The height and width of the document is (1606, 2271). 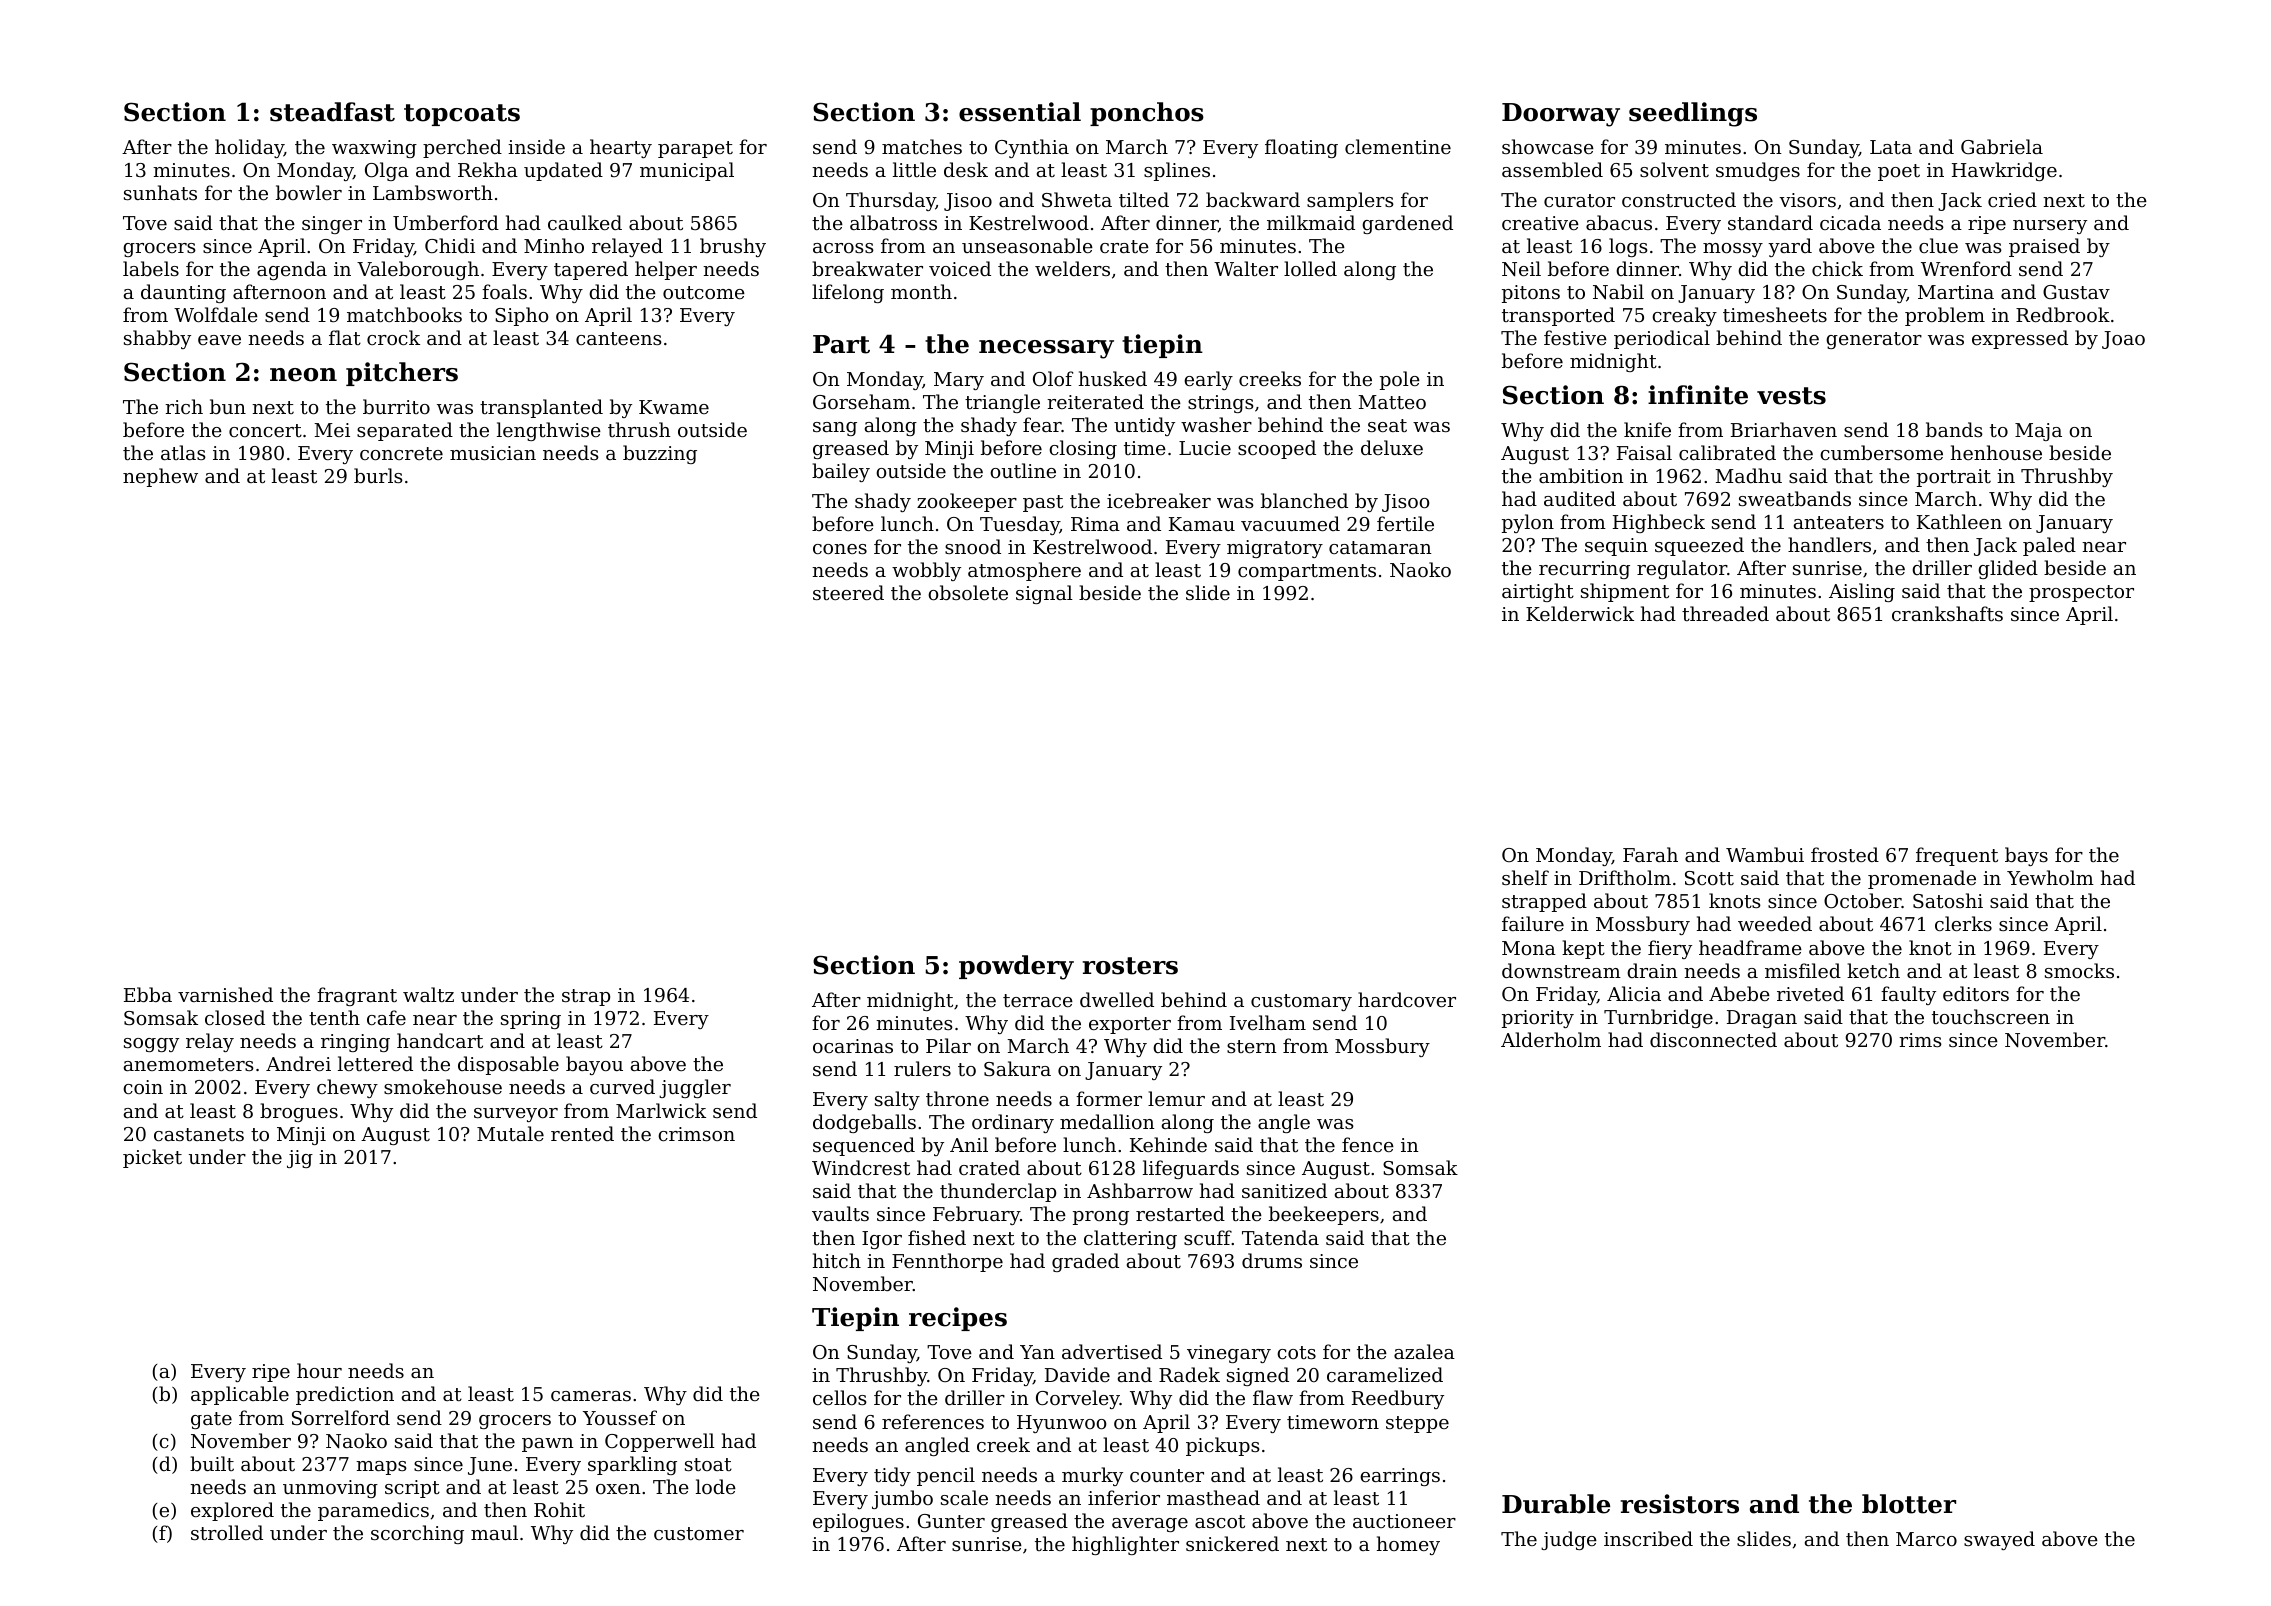 I want to click on desk, so click(x=966, y=169).
